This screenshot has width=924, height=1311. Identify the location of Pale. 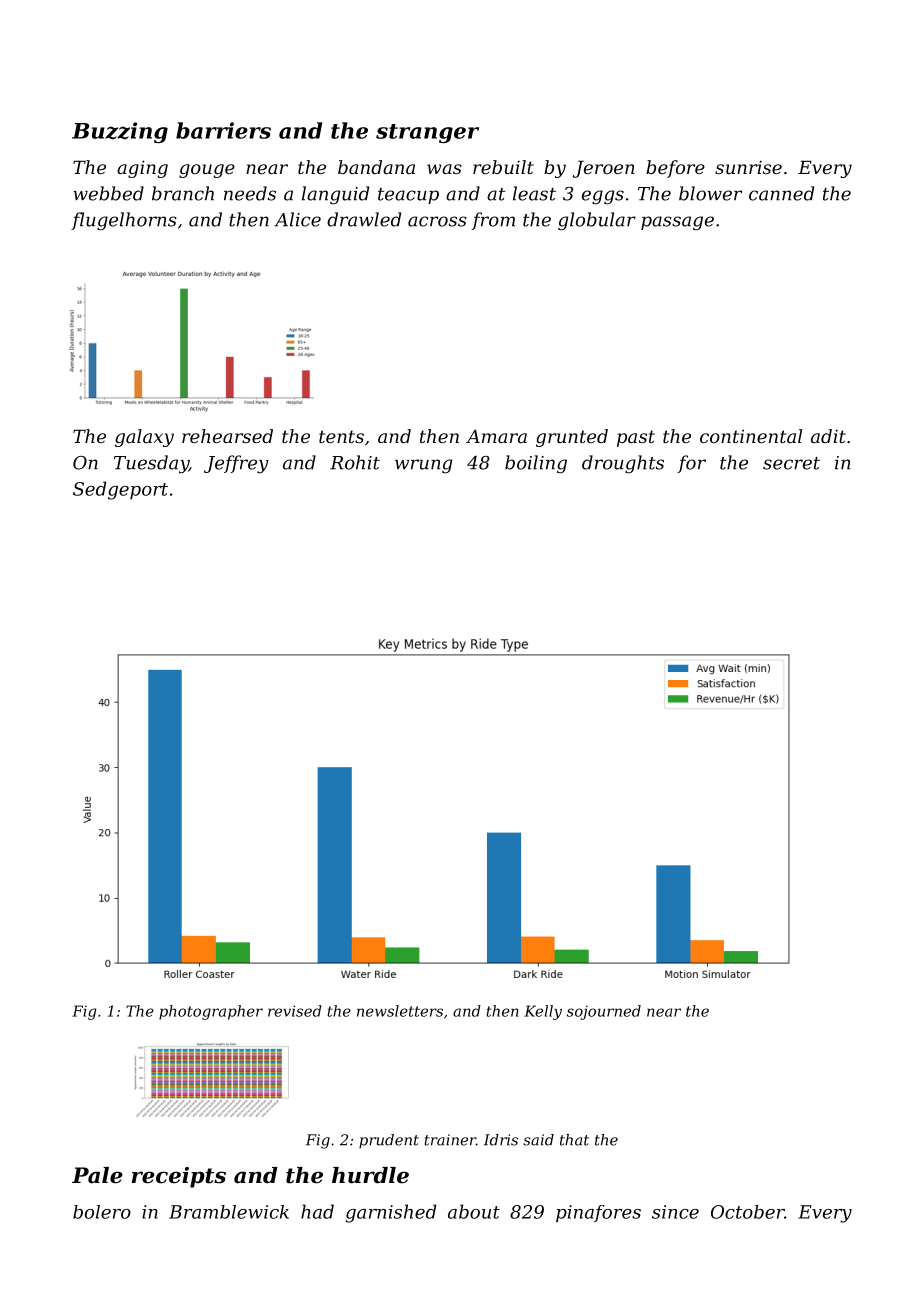
(97, 1175).
